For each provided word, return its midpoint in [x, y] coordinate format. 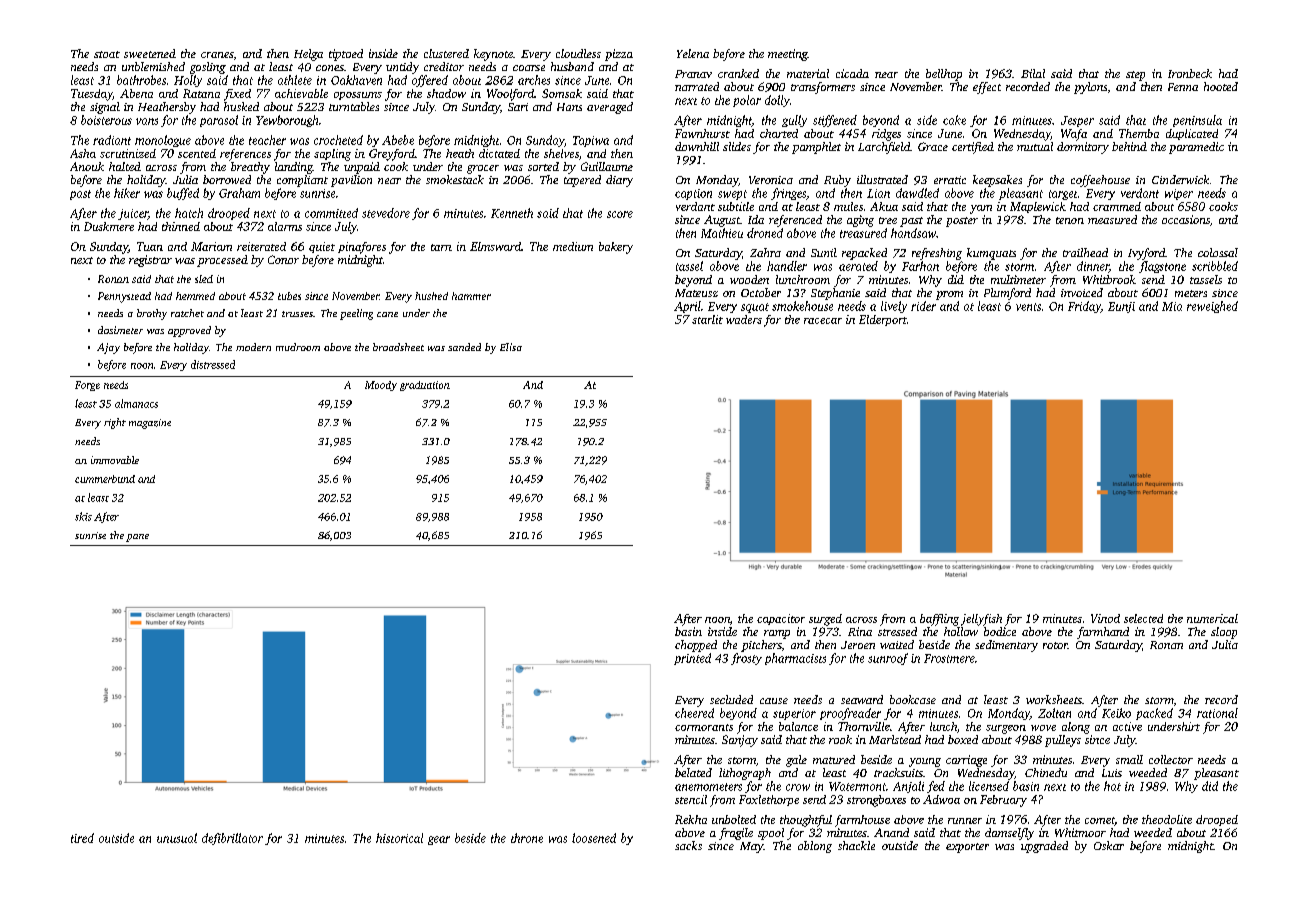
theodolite [1167, 819]
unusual [177, 838]
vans [147, 121]
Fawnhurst [702, 133]
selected [1143, 618]
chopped [696, 646]
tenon [1070, 220]
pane [137, 538]
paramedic [1196, 148]
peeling [356, 314]
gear [439, 840]
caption [693, 194]
